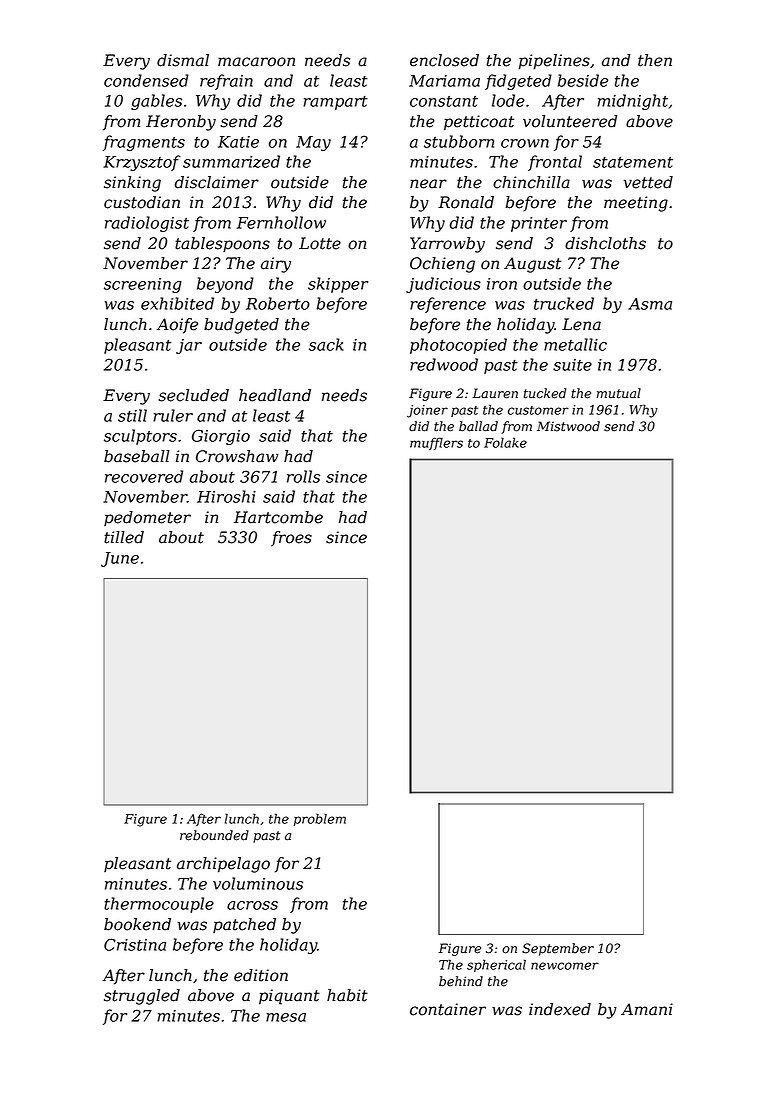 The height and width of the page is (1102, 777). Describe the element at coordinates (120, 559) in the page. I see `June` at that location.
